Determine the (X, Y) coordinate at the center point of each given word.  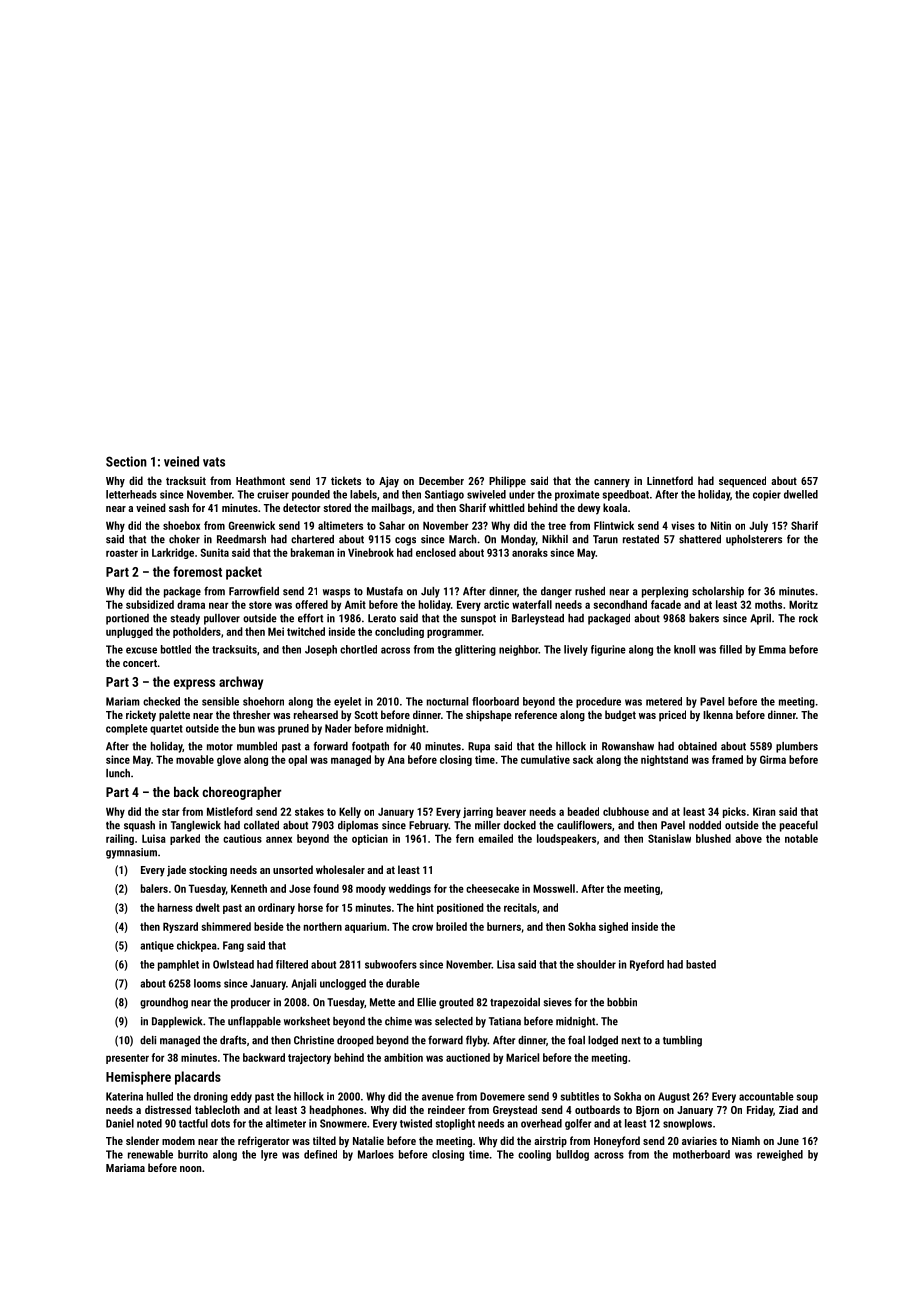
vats (214, 462)
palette (174, 716)
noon (190, 1169)
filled (730, 649)
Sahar (392, 525)
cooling (534, 1155)
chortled (358, 649)
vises (683, 525)
